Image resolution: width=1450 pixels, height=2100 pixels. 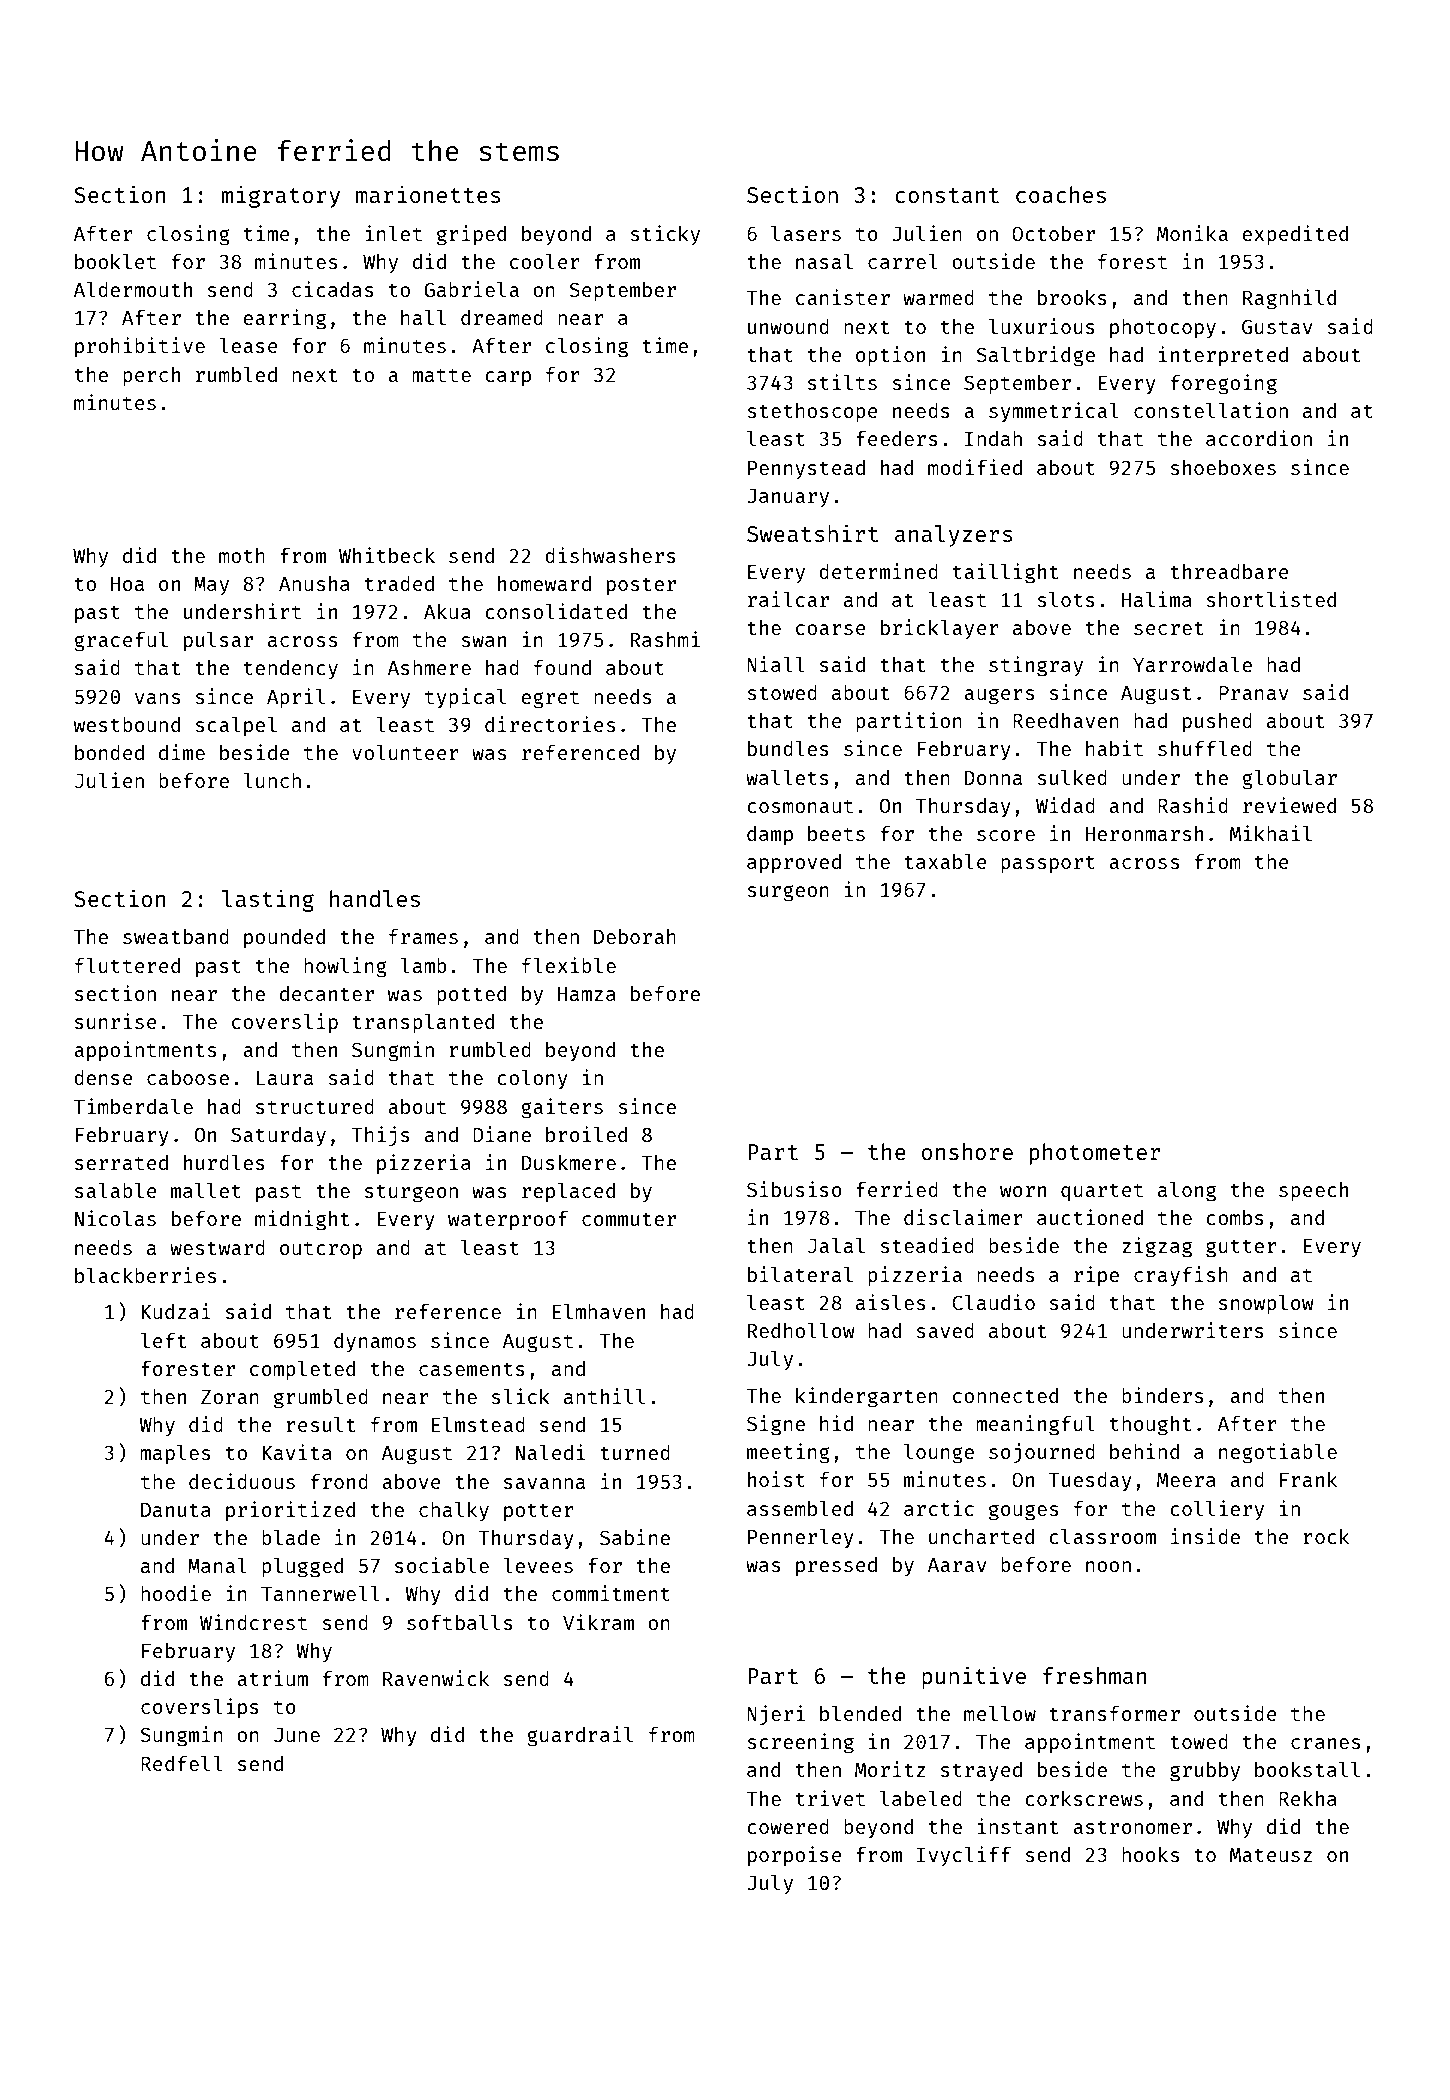 What do you see at coordinates (428, 194) in the screenshot?
I see `marionettes` at bounding box center [428, 194].
